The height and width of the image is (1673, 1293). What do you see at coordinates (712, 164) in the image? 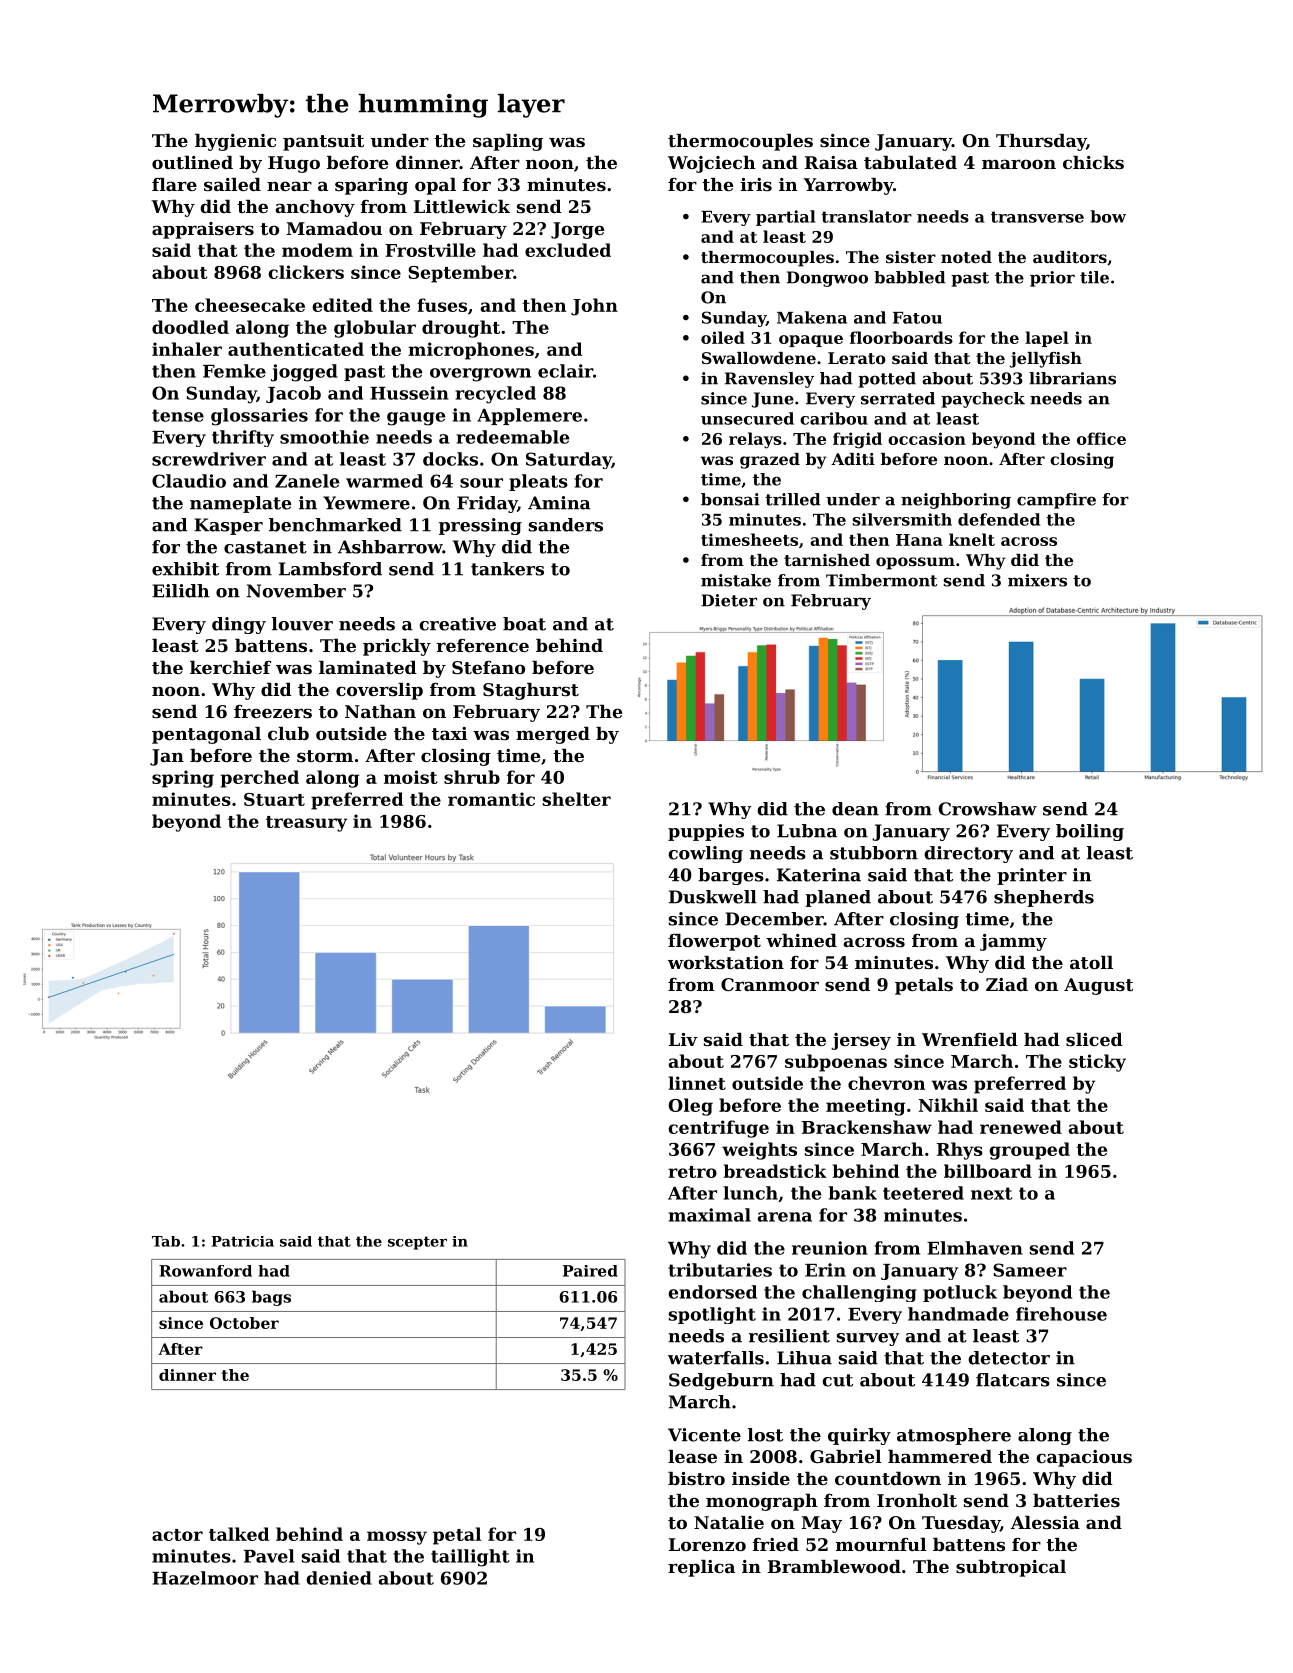
I see `Wojciech` at bounding box center [712, 164].
